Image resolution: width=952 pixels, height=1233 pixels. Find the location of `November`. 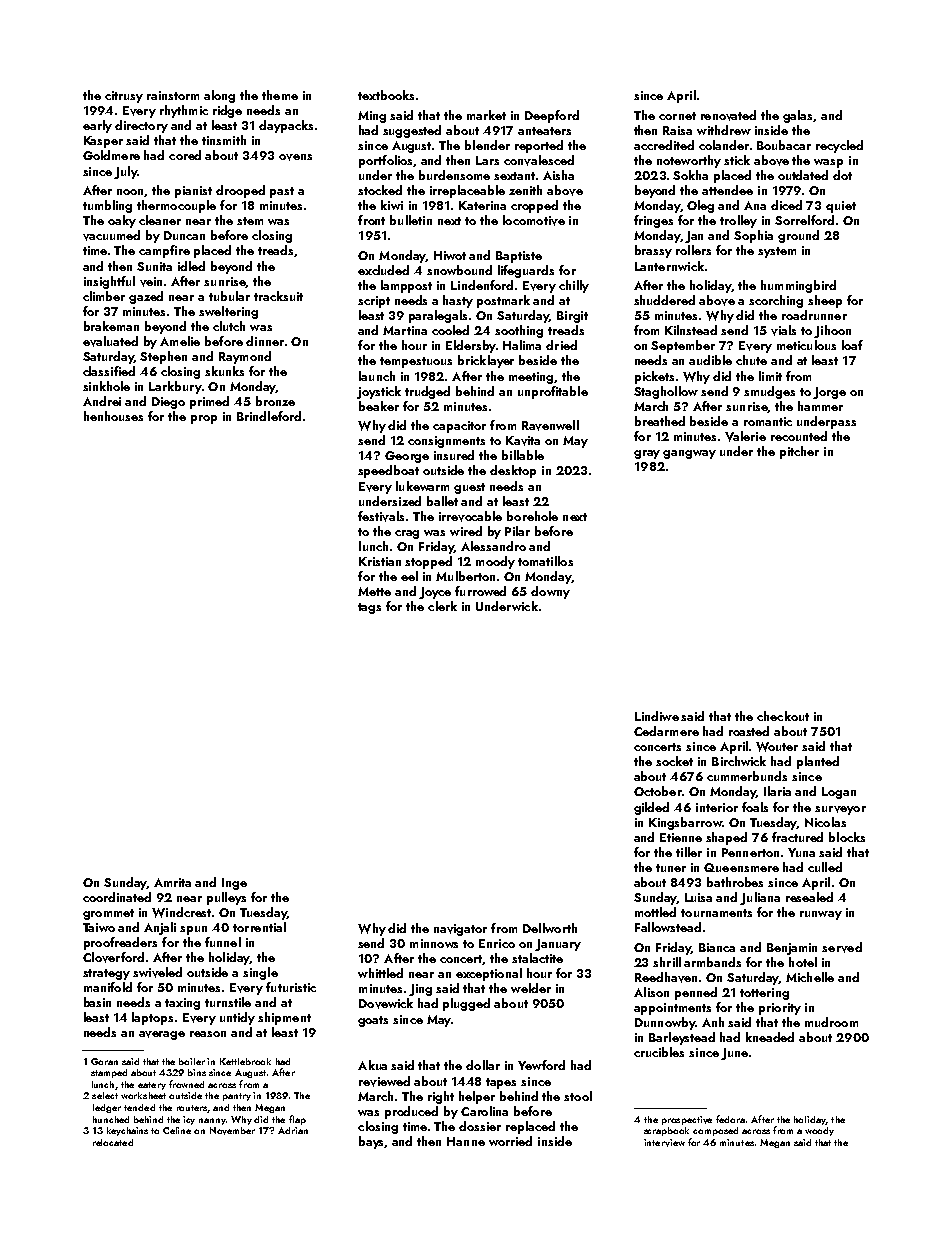

November is located at coordinates (232, 1131).
